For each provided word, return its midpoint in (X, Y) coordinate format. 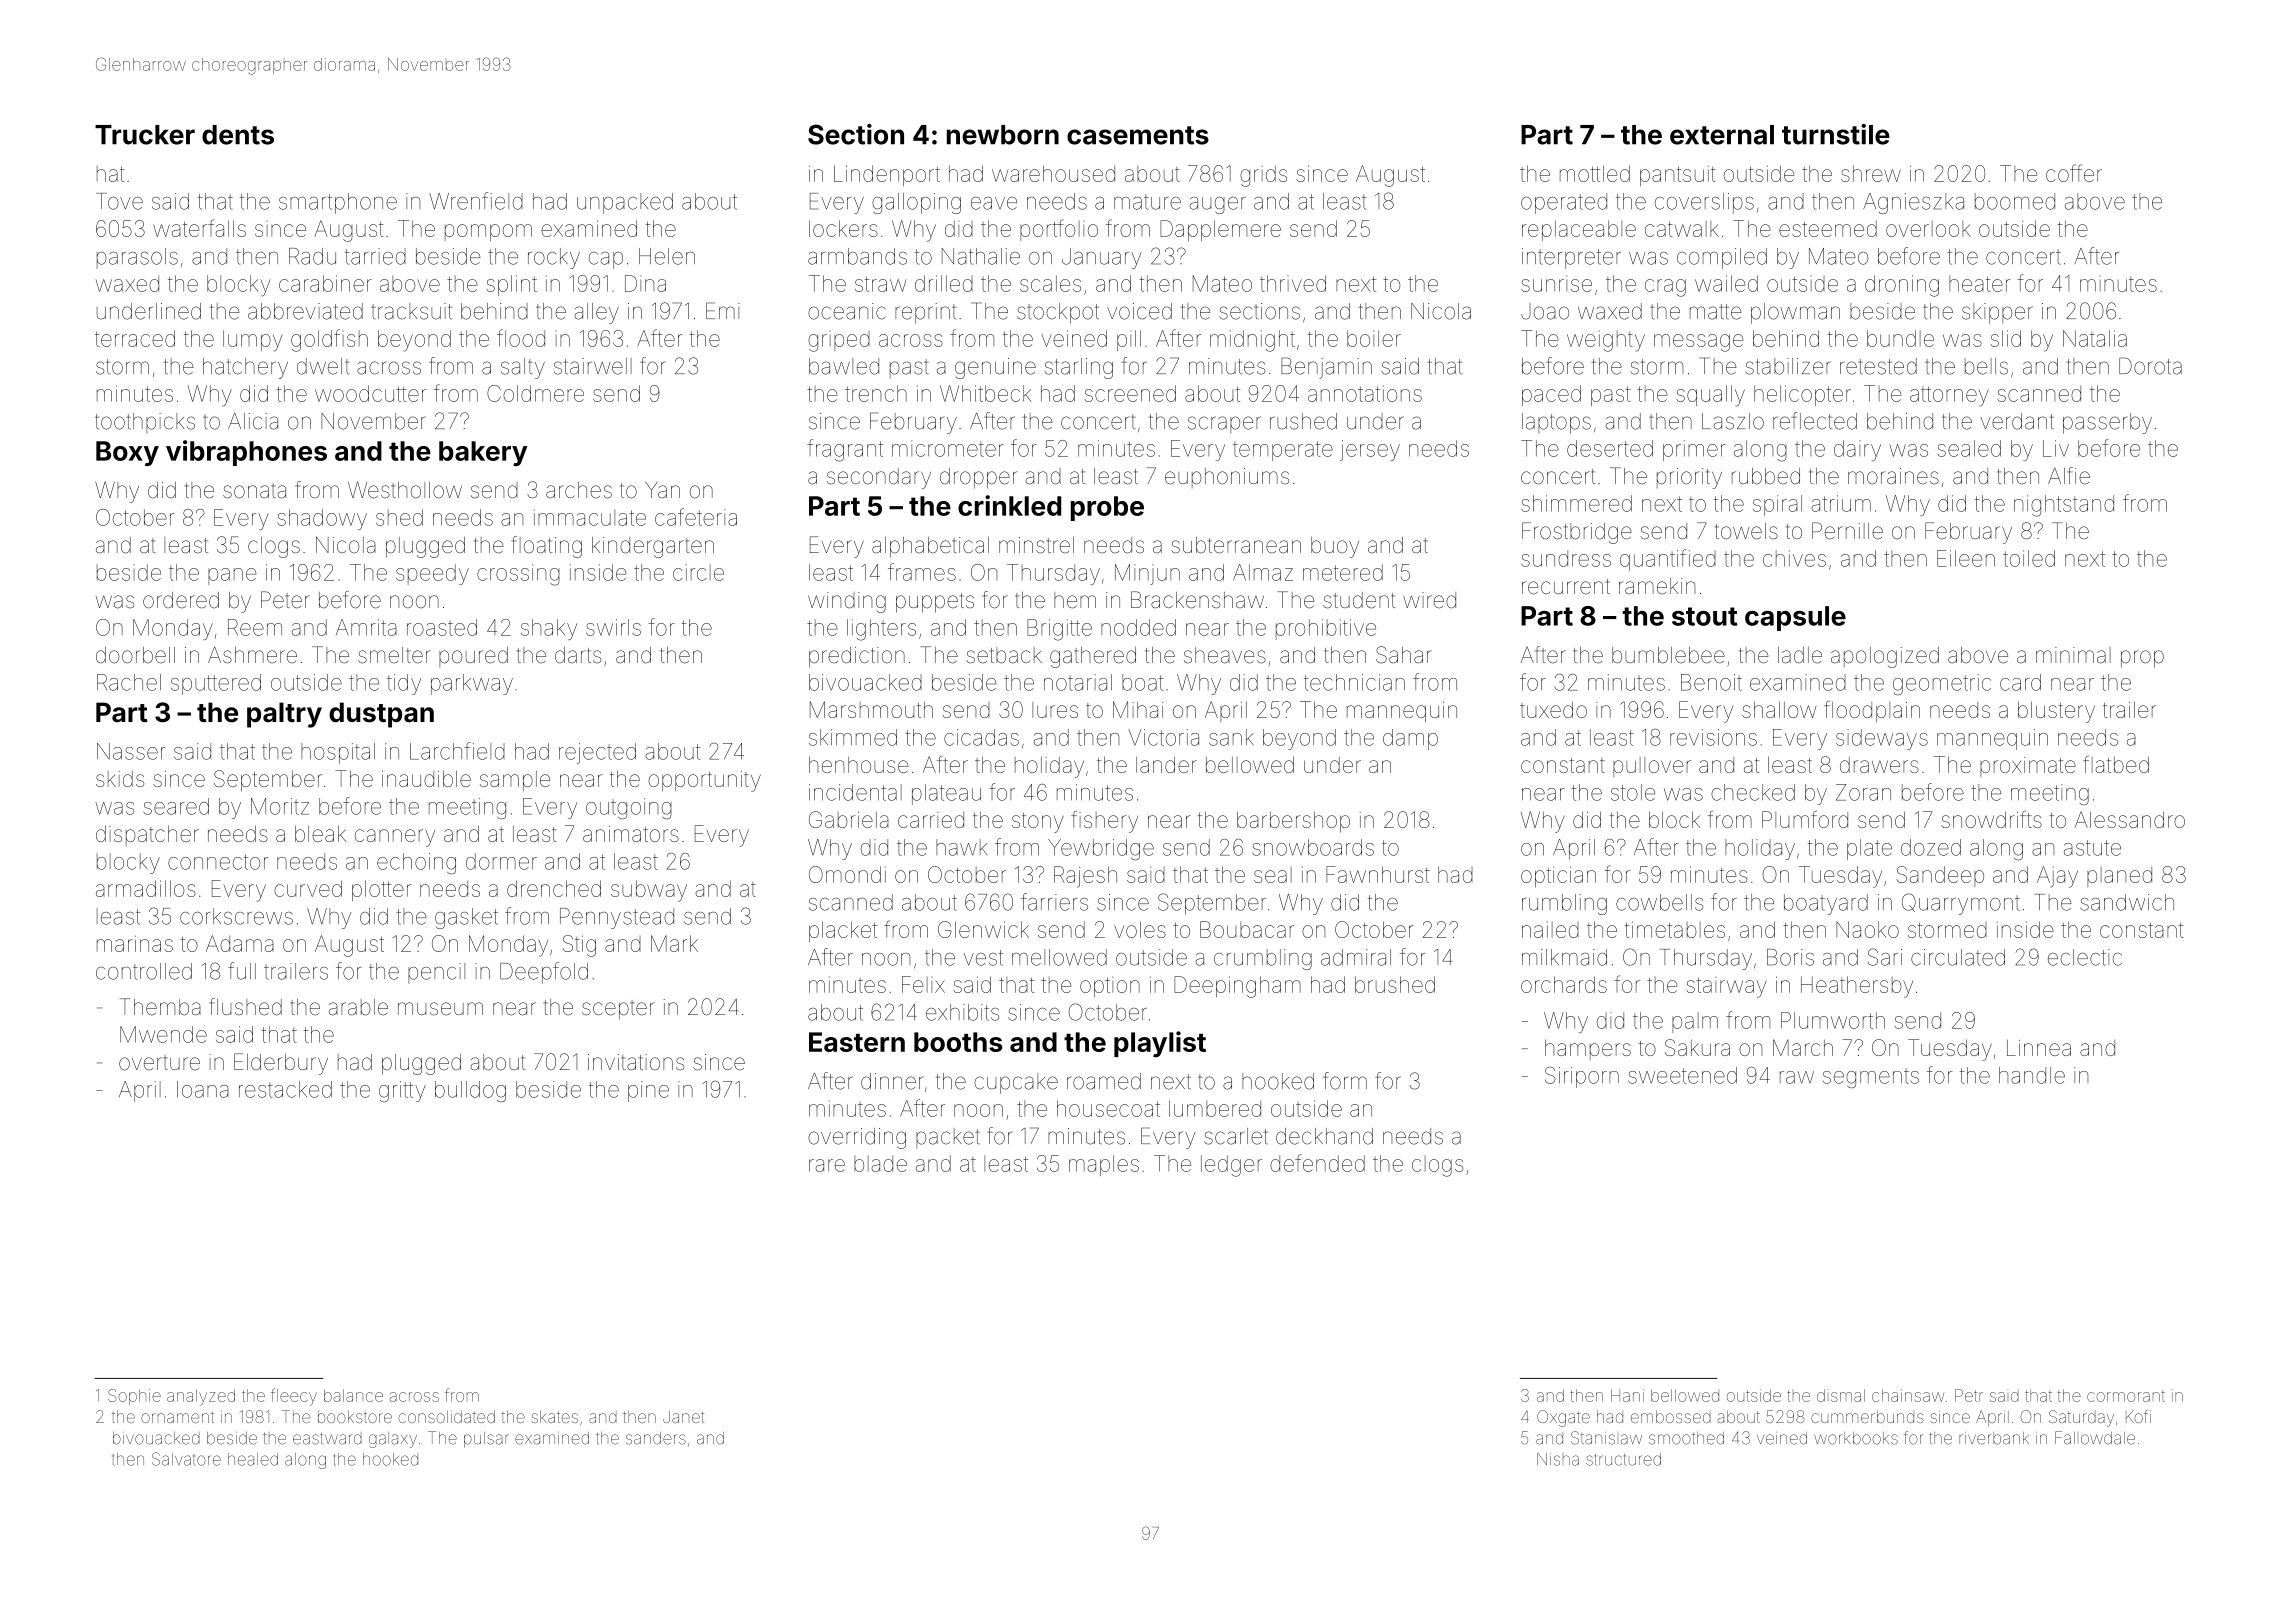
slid (2006, 338)
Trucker (145, 135)
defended (1317, 1163)
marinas (135, 943)
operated (1564, 203)
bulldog (470, 1091)
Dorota (2150, 366)
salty (523, 368)
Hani (1627, 1395)
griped (839, 341)
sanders (656, 1438)
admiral (1356, 957)
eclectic (2085, 957)
